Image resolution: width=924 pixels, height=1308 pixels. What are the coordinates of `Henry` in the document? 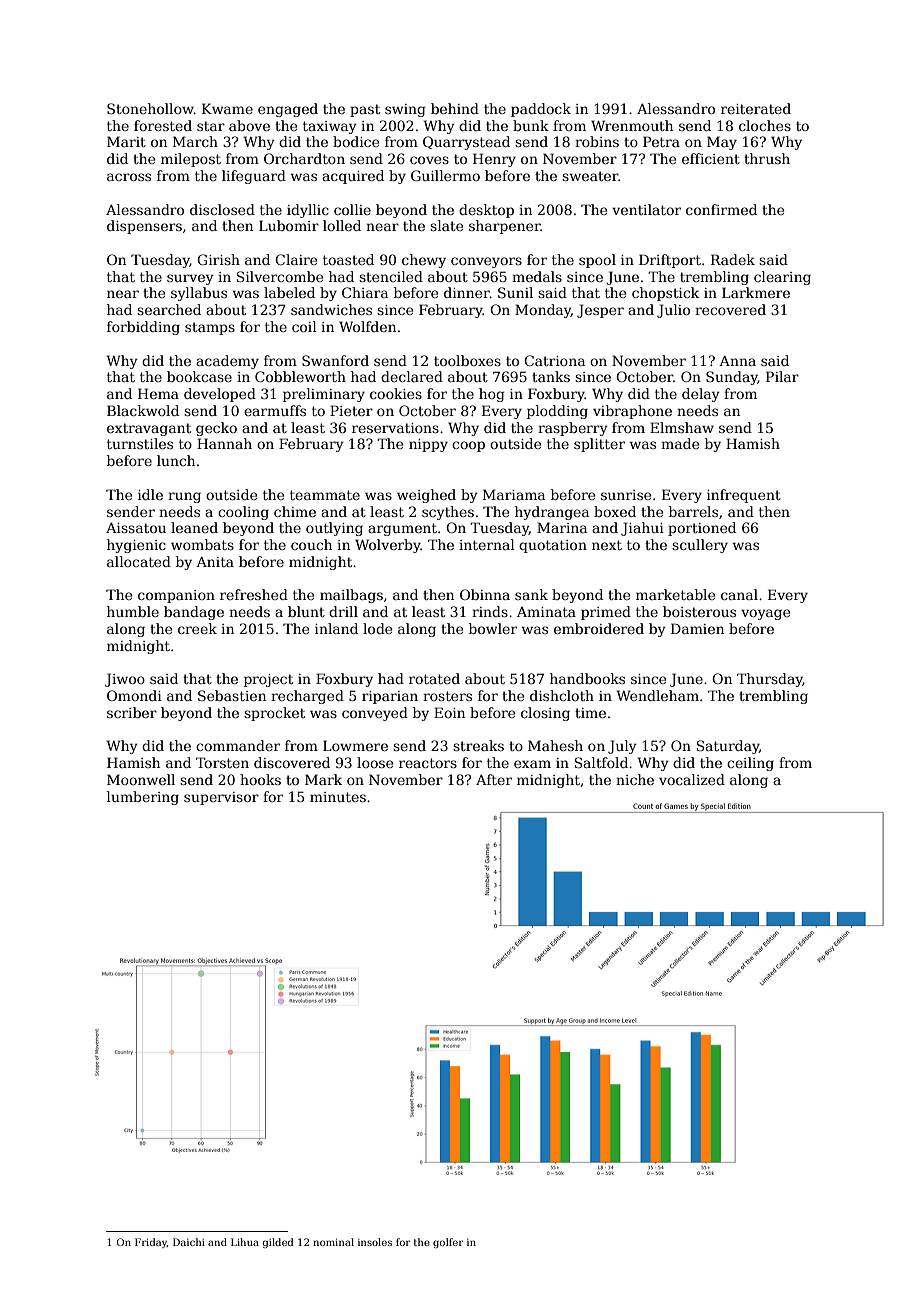 It's located at (494, 160).
